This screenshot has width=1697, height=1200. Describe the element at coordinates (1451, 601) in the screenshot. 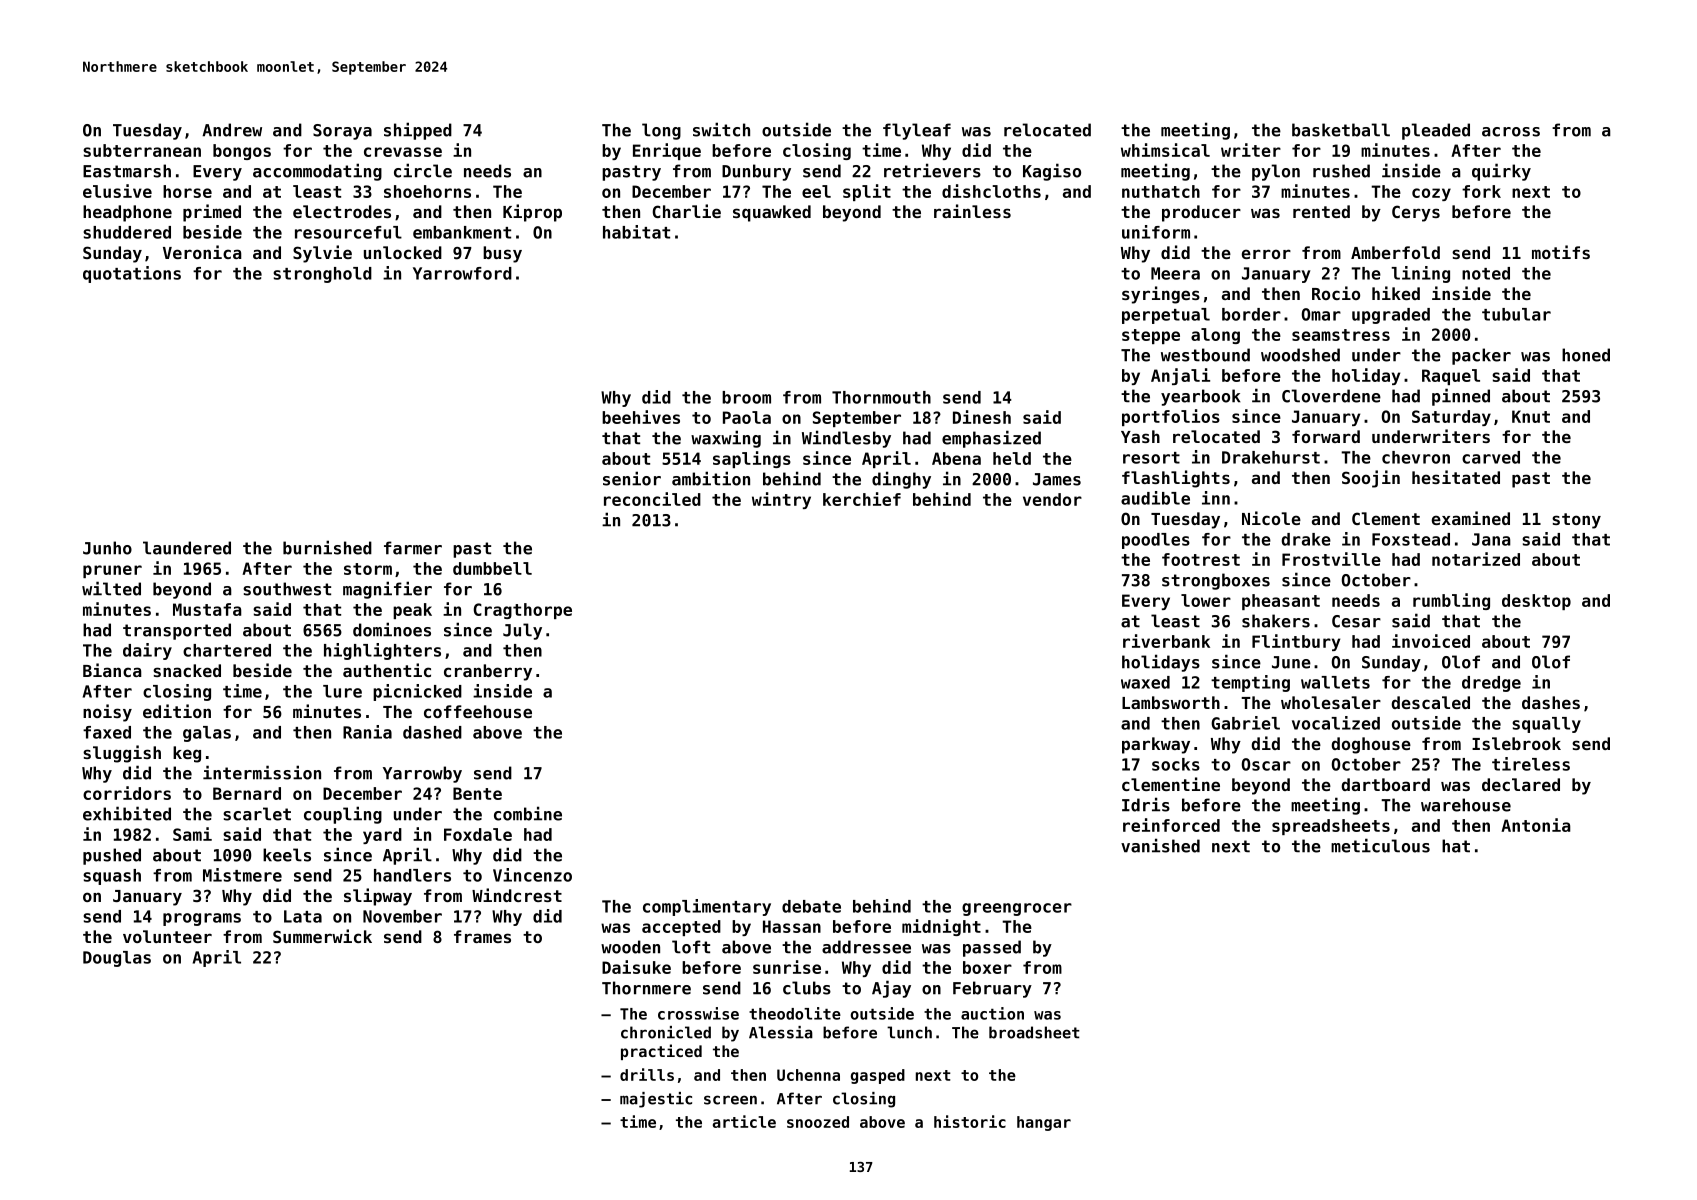

I see `rumbling` at that location.
